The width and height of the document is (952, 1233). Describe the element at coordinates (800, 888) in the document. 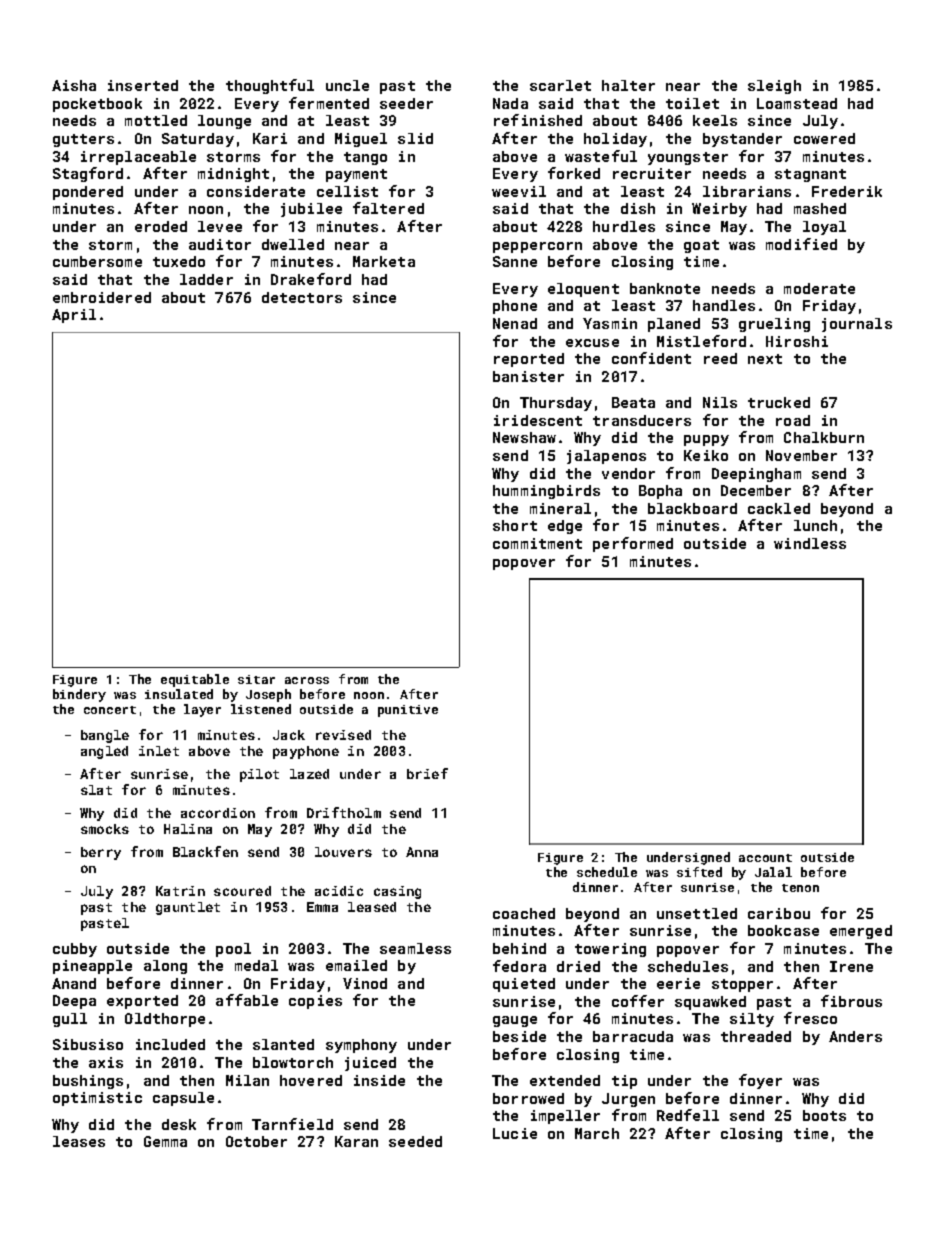

I see `tenon` at that location.
